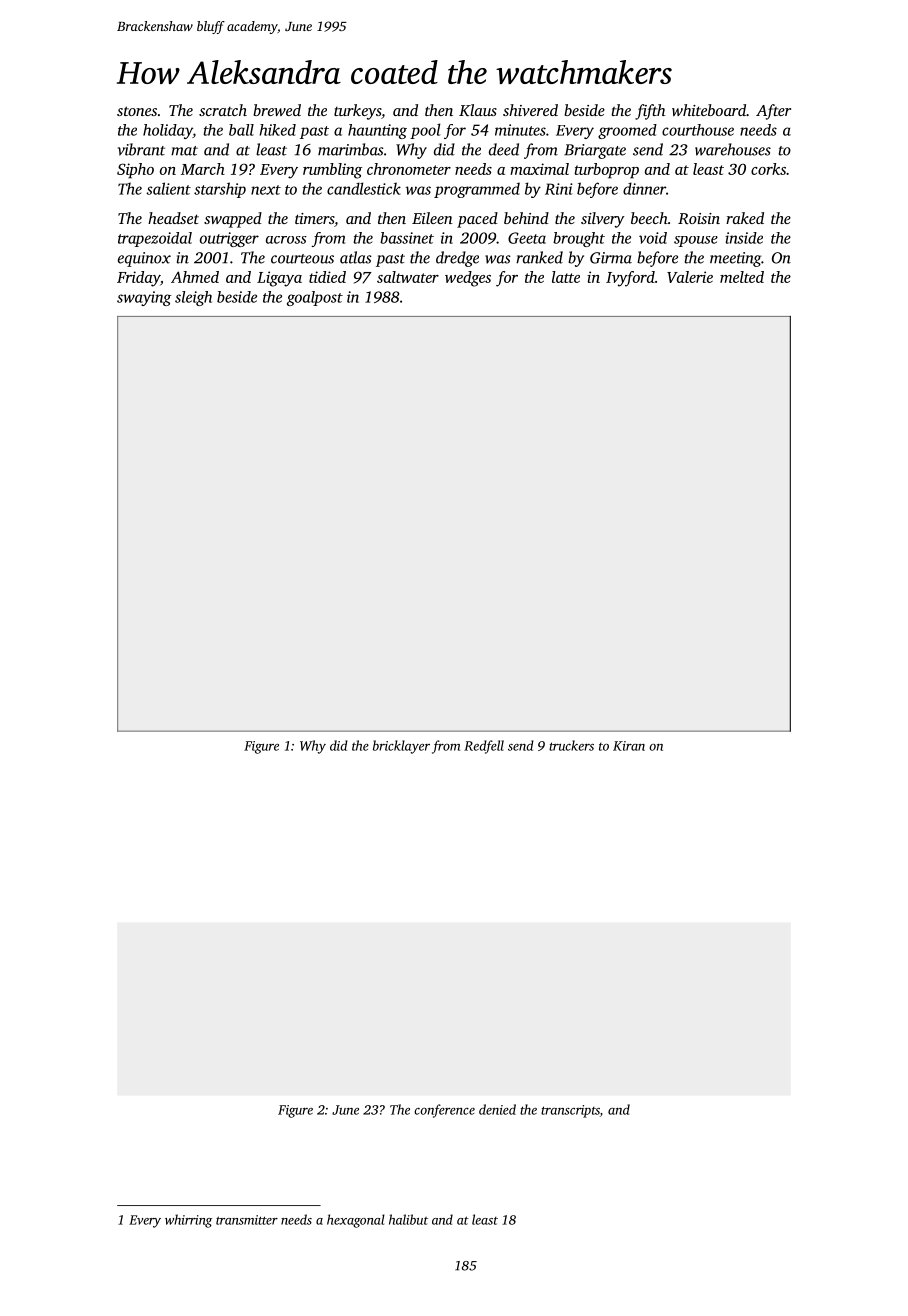 This document has width=908, height=1316. I want to click on transmitter, so click(247, 1220).
